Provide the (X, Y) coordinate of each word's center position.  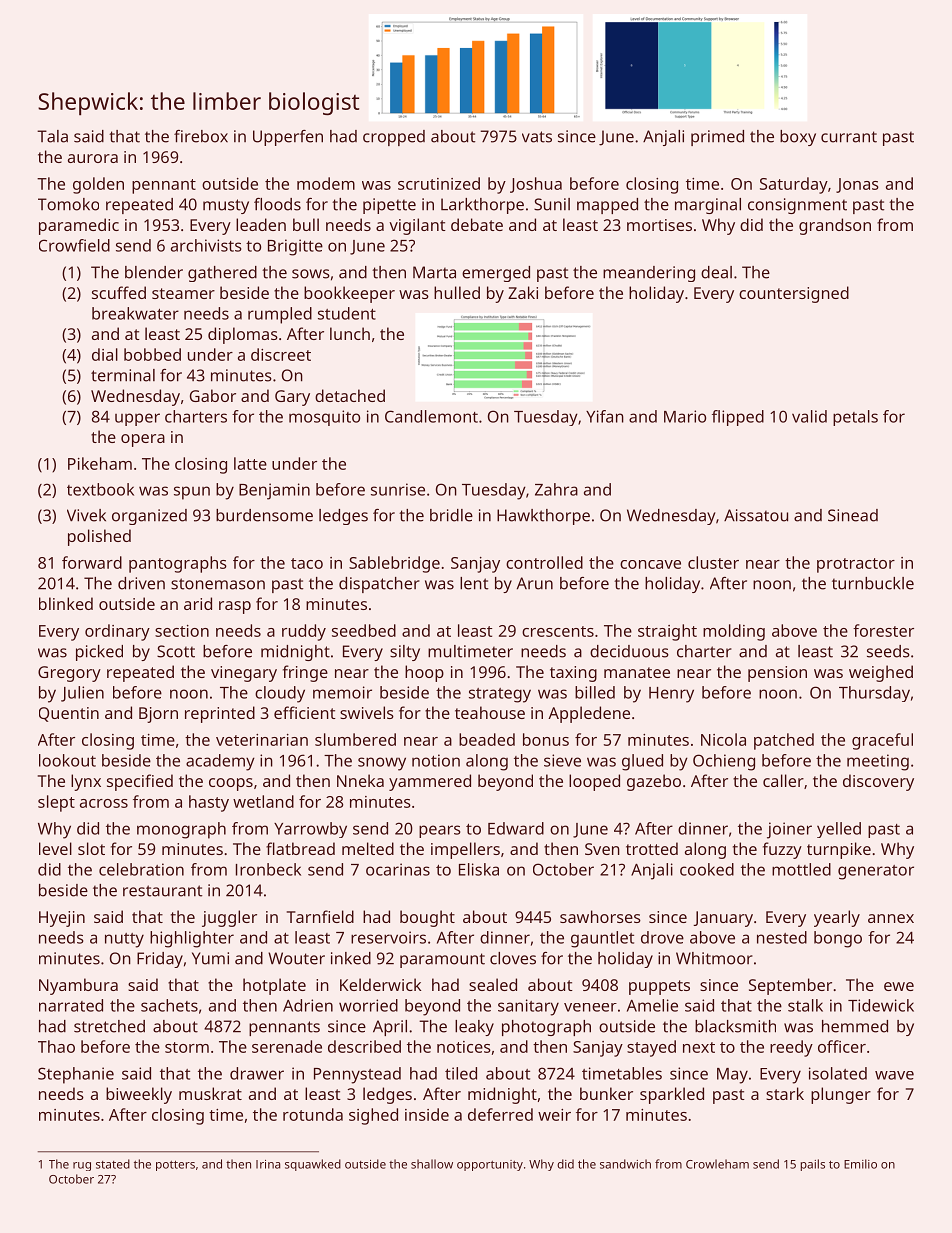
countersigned (794, 294)
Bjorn (158, 715)
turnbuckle (873, 583)
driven (141, 583)
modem (326, 183)
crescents (558, 631)
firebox (201, 136)
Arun (535, 583)
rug (82, 1166)
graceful (882, 741)
